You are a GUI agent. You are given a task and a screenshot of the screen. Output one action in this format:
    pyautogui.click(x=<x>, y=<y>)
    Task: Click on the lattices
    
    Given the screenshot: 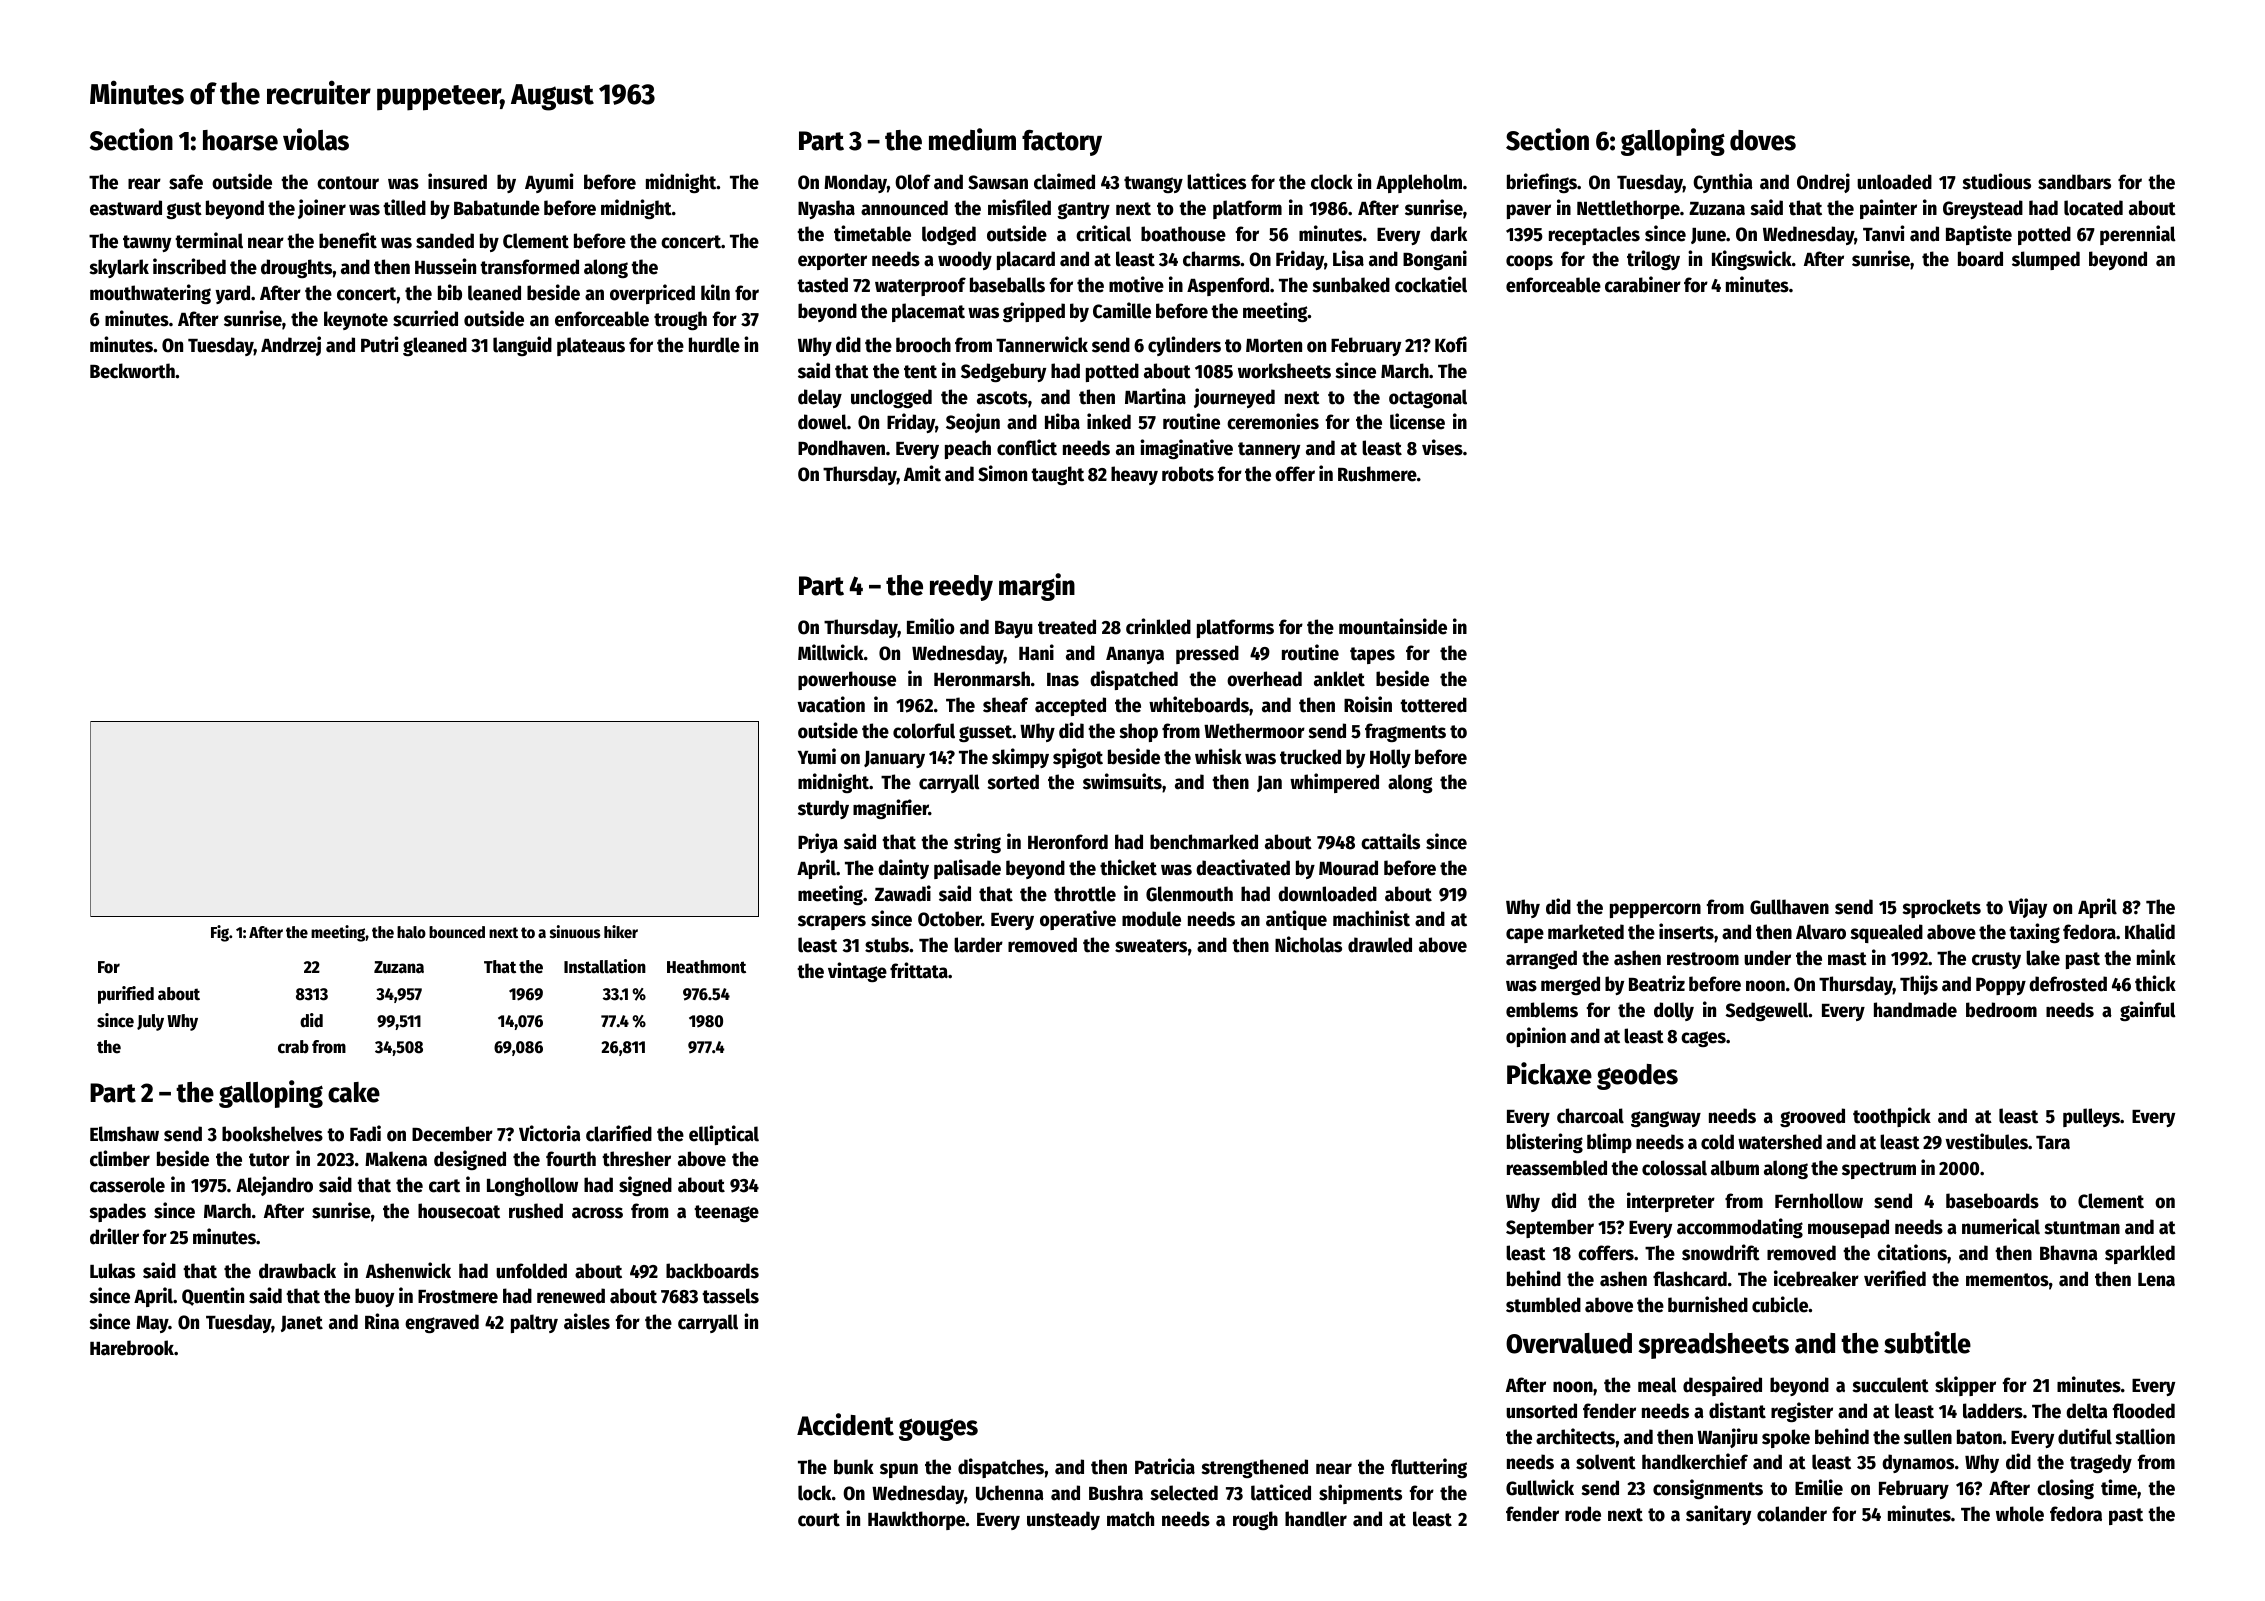 What is the action you would take?
    pyautogui.click(x=1216, y=181)
